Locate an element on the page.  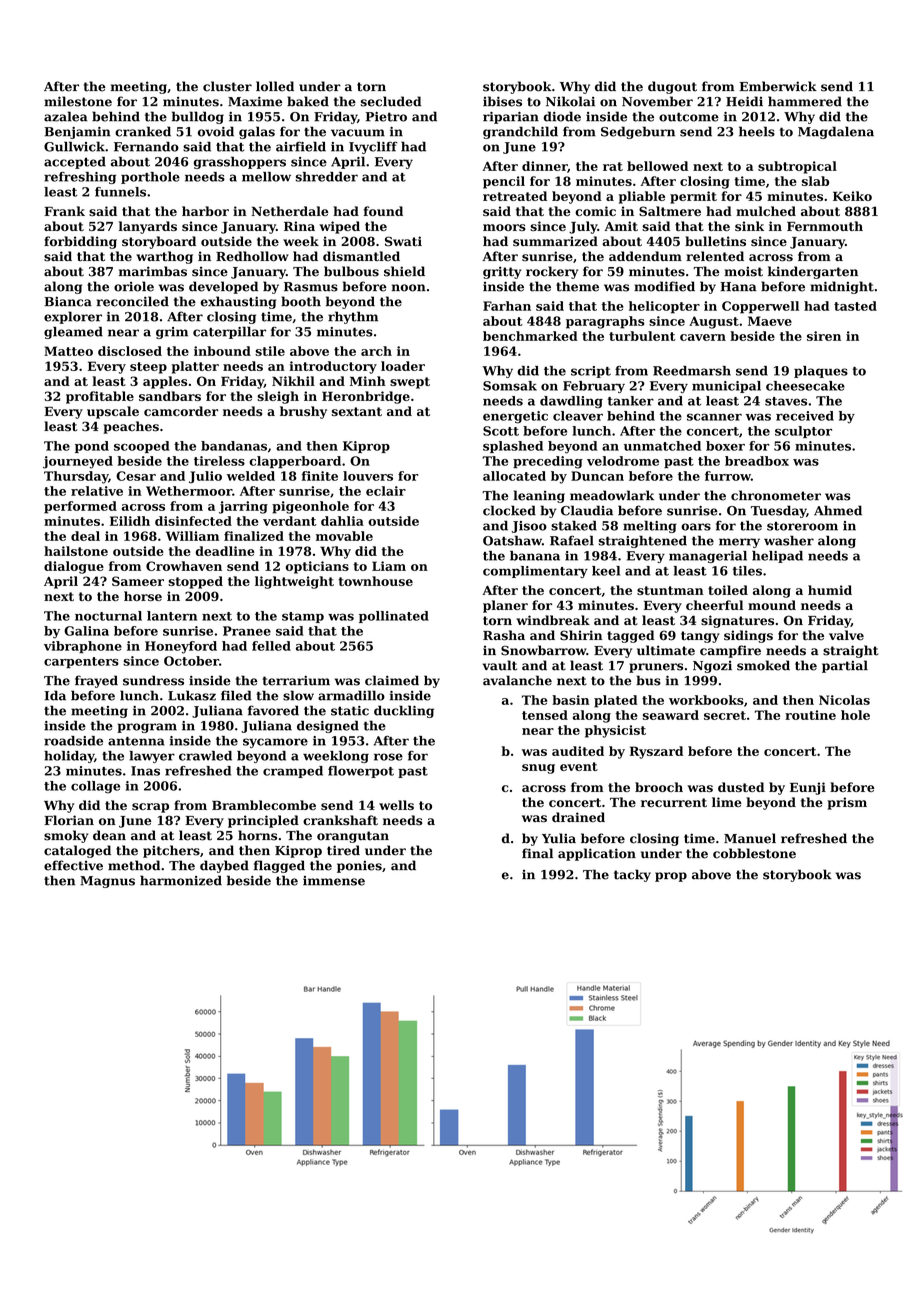
Rasha is located at coordinates (504, 635).
